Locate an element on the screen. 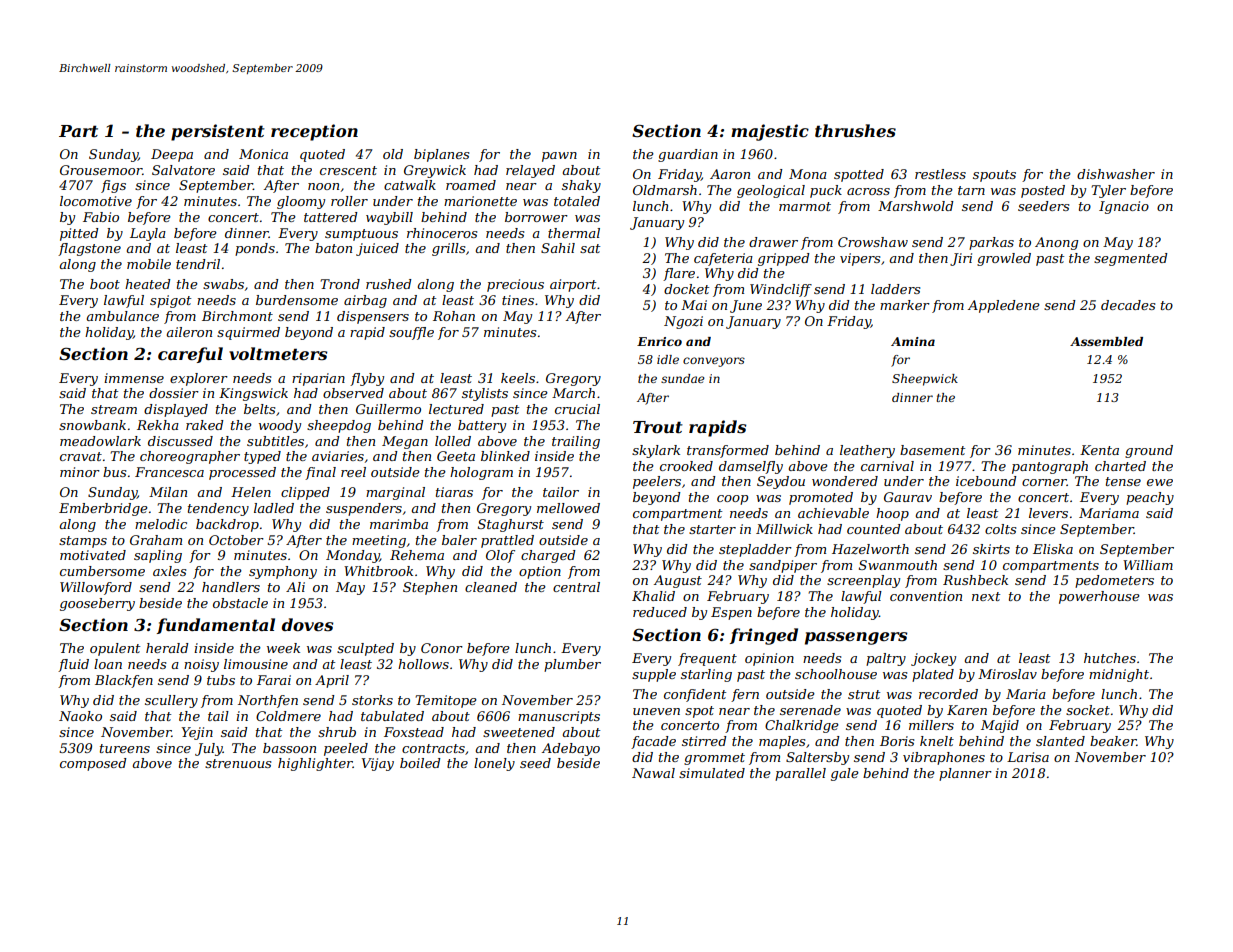 This screenshot has width=1233, height=952. reception is located at coordinates (314, 132).
